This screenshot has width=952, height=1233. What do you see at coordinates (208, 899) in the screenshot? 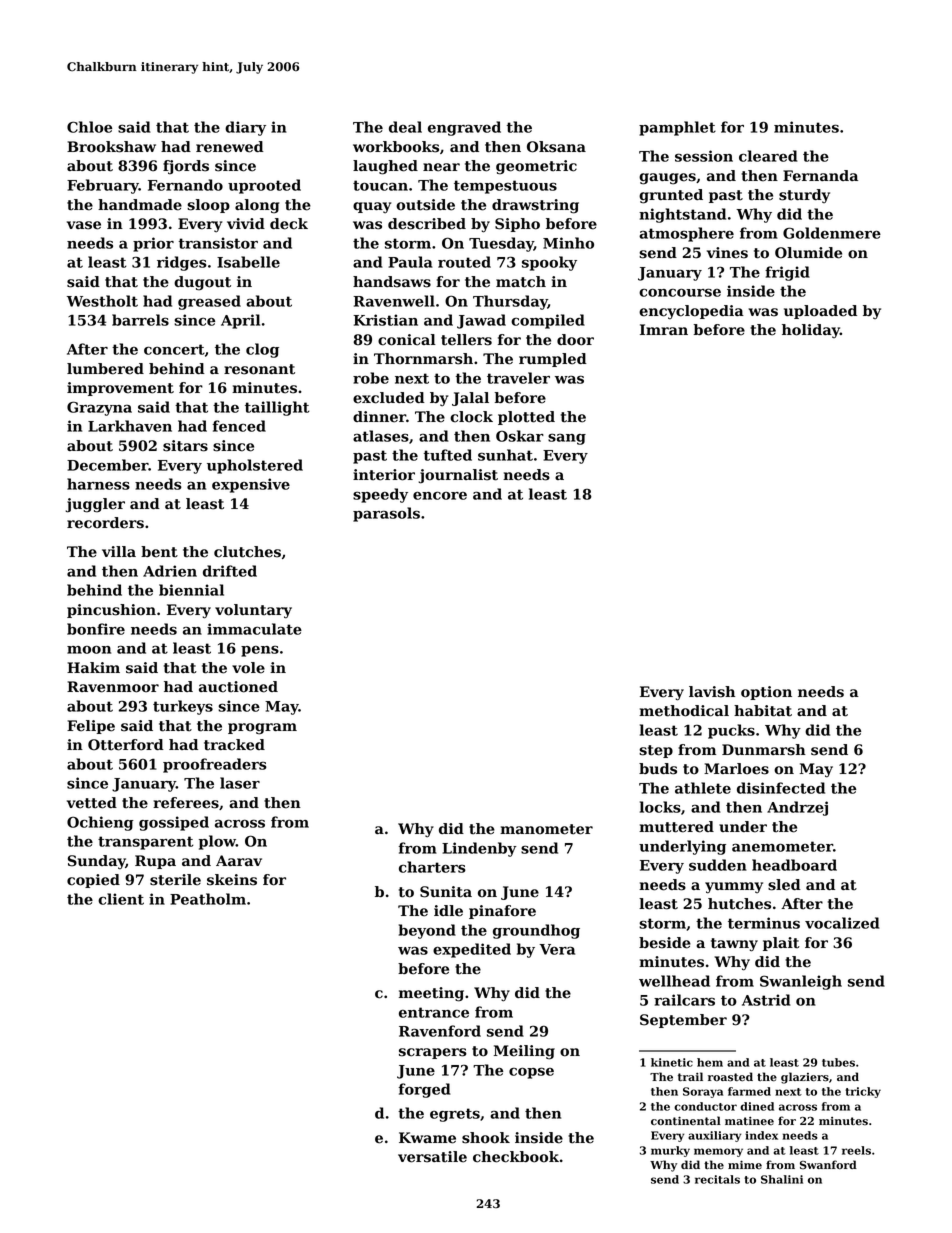
I see `Peatholm` at bounding box center [208, 899].
